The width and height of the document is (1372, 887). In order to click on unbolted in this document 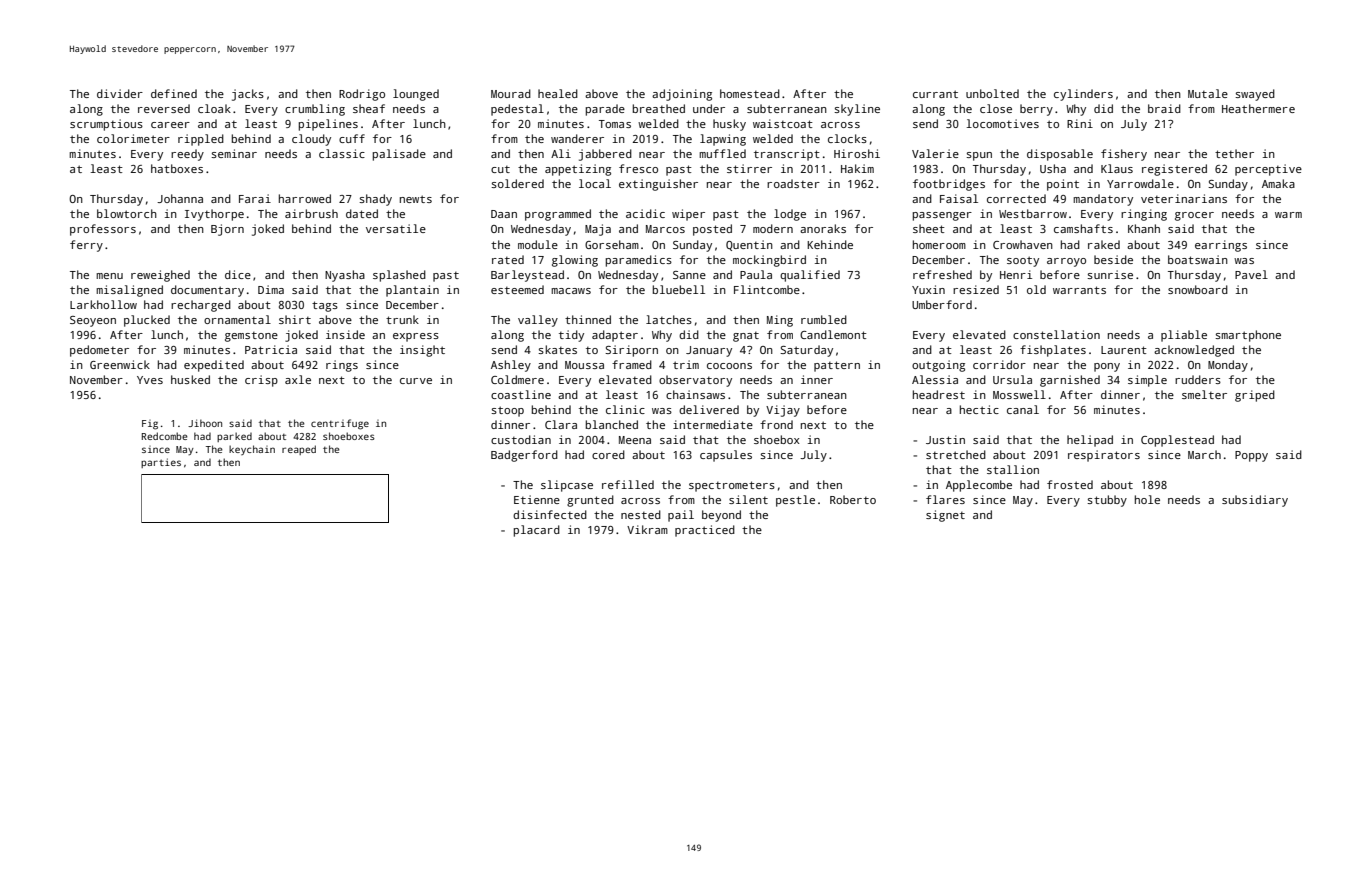, I will do `click(992, 93)`.
